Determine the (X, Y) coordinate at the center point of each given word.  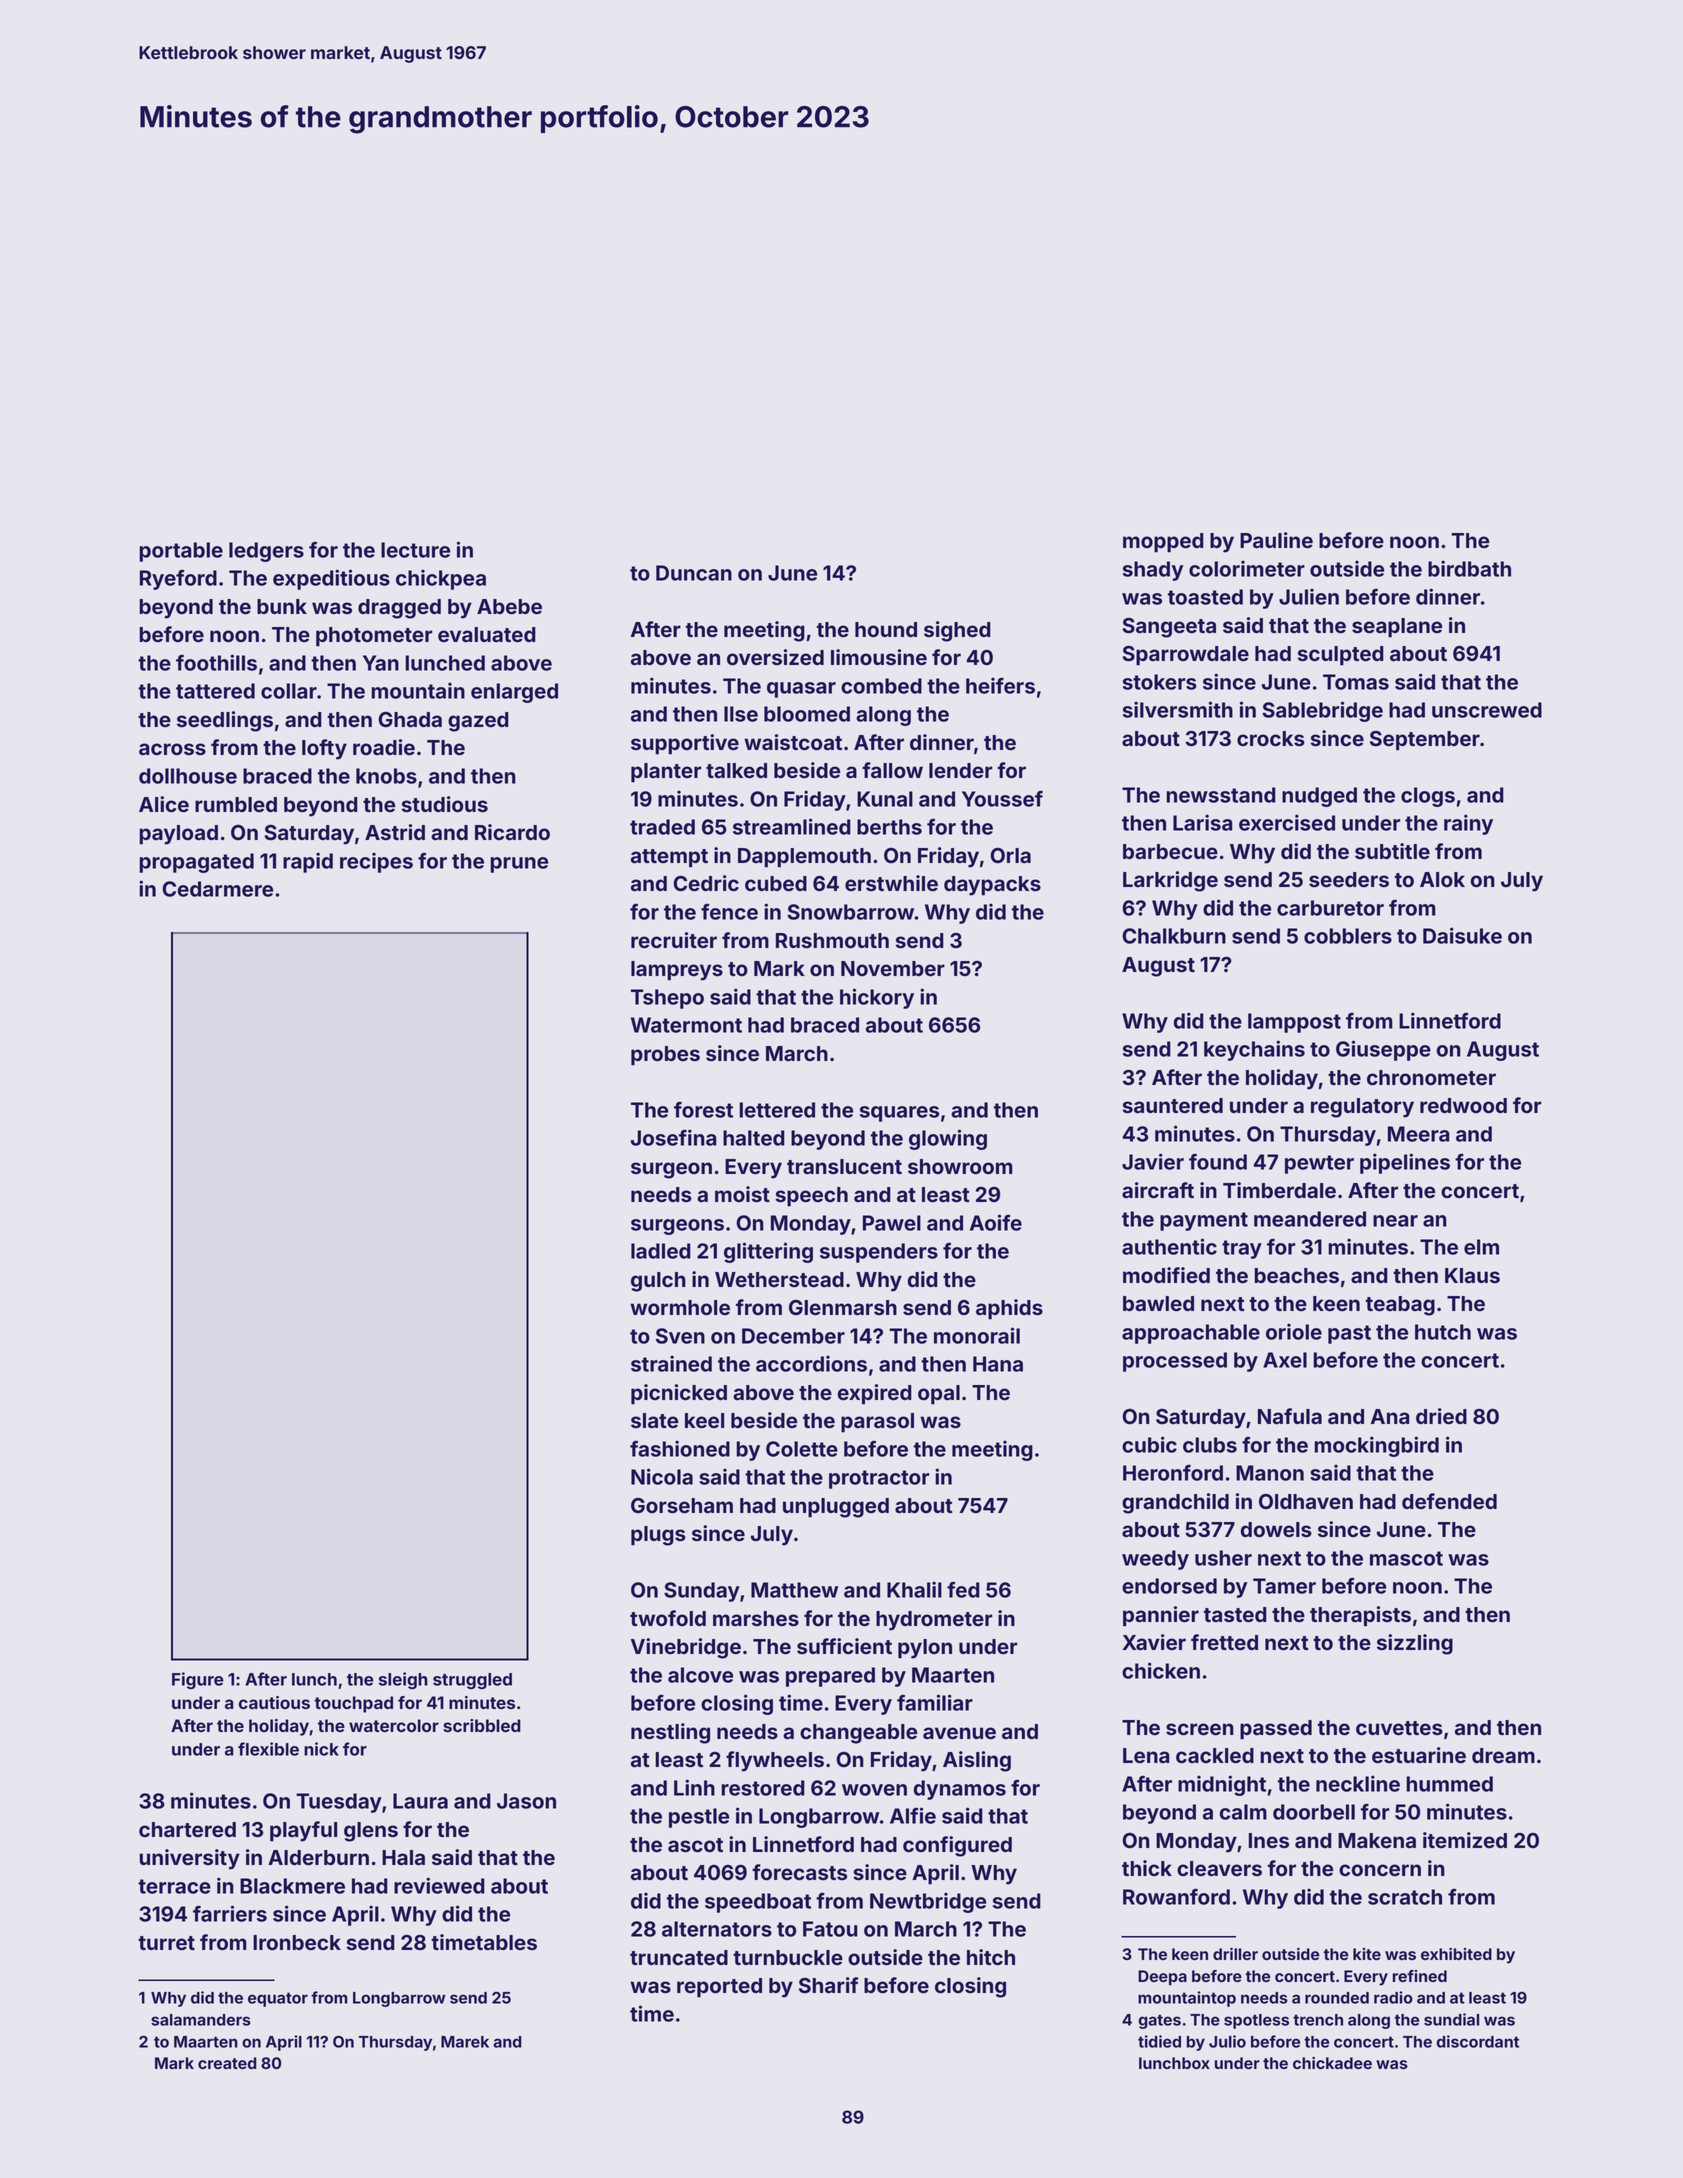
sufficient (844, 1646)
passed (1276, 1730)
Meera (1419, 1134)
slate (654, 1421)
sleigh (403, 1680)
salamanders (201, 2020)
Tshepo (667, 999)
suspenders (879, 1253)
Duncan (694, 573)
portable (181, 552)
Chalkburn (1174, 936)
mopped (1163, 543)
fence (729, 912)
